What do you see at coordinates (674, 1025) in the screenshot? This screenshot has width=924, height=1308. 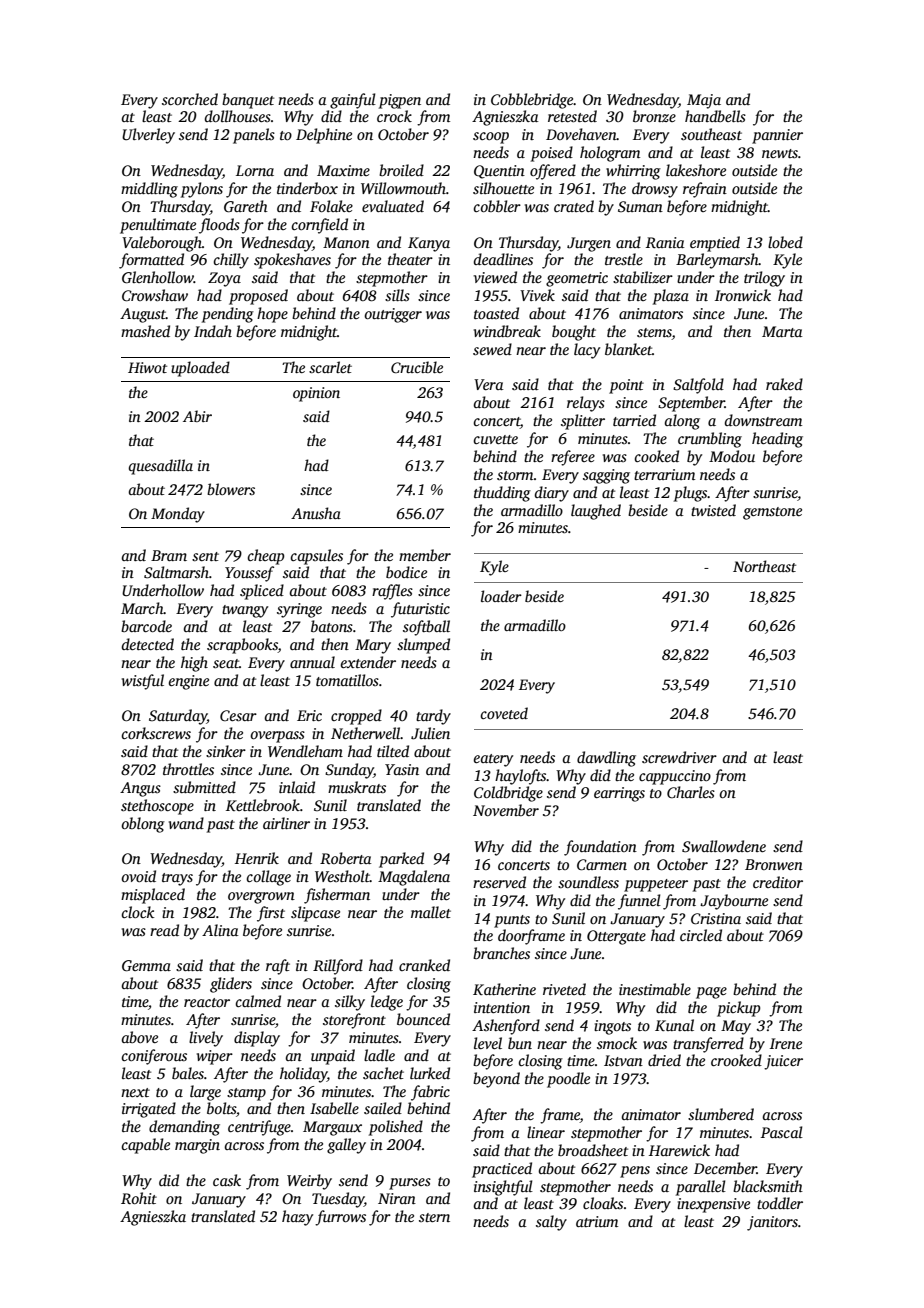 I see `Kunal` at bounding box center [674, 1025].
